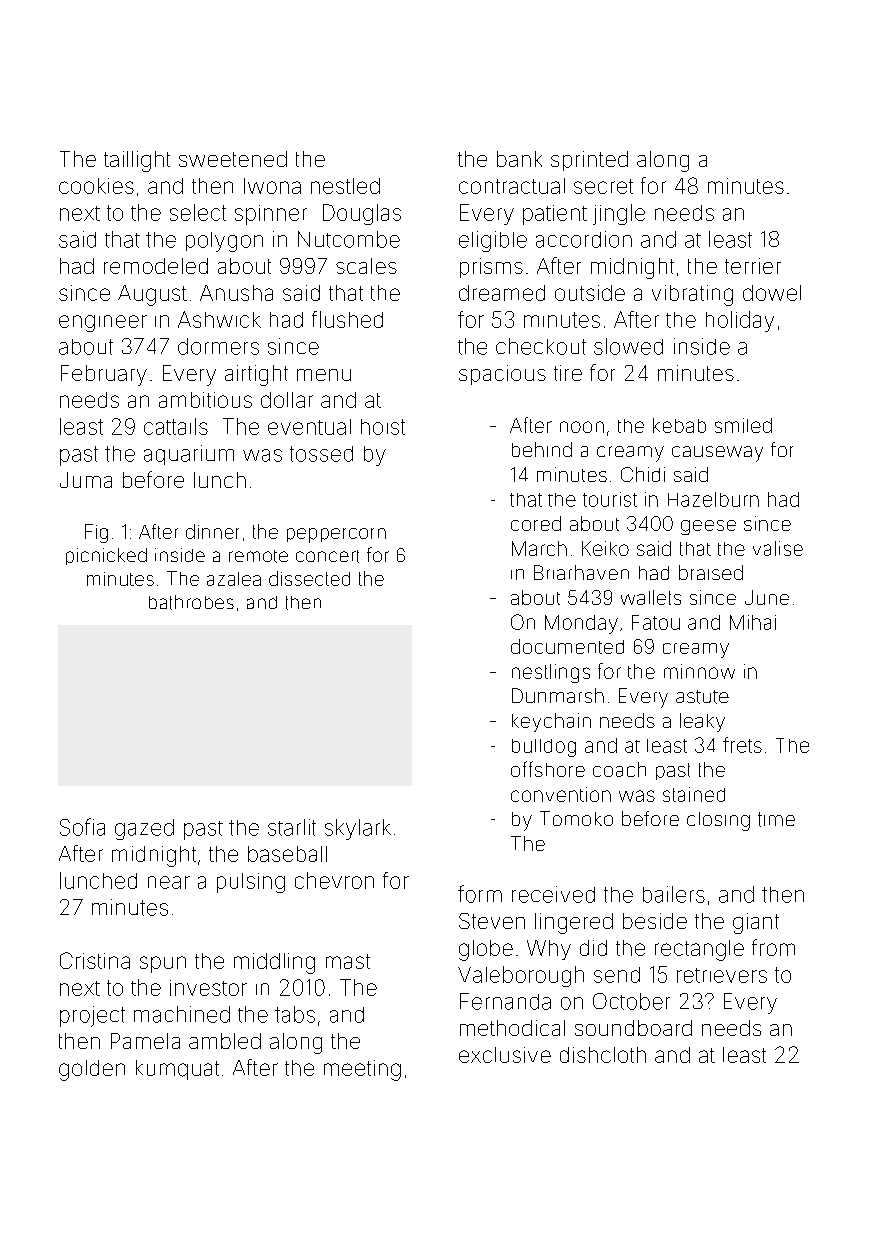  Describe the element at coordinates (502, 293) in the document. I see `dreamed` at that location.
